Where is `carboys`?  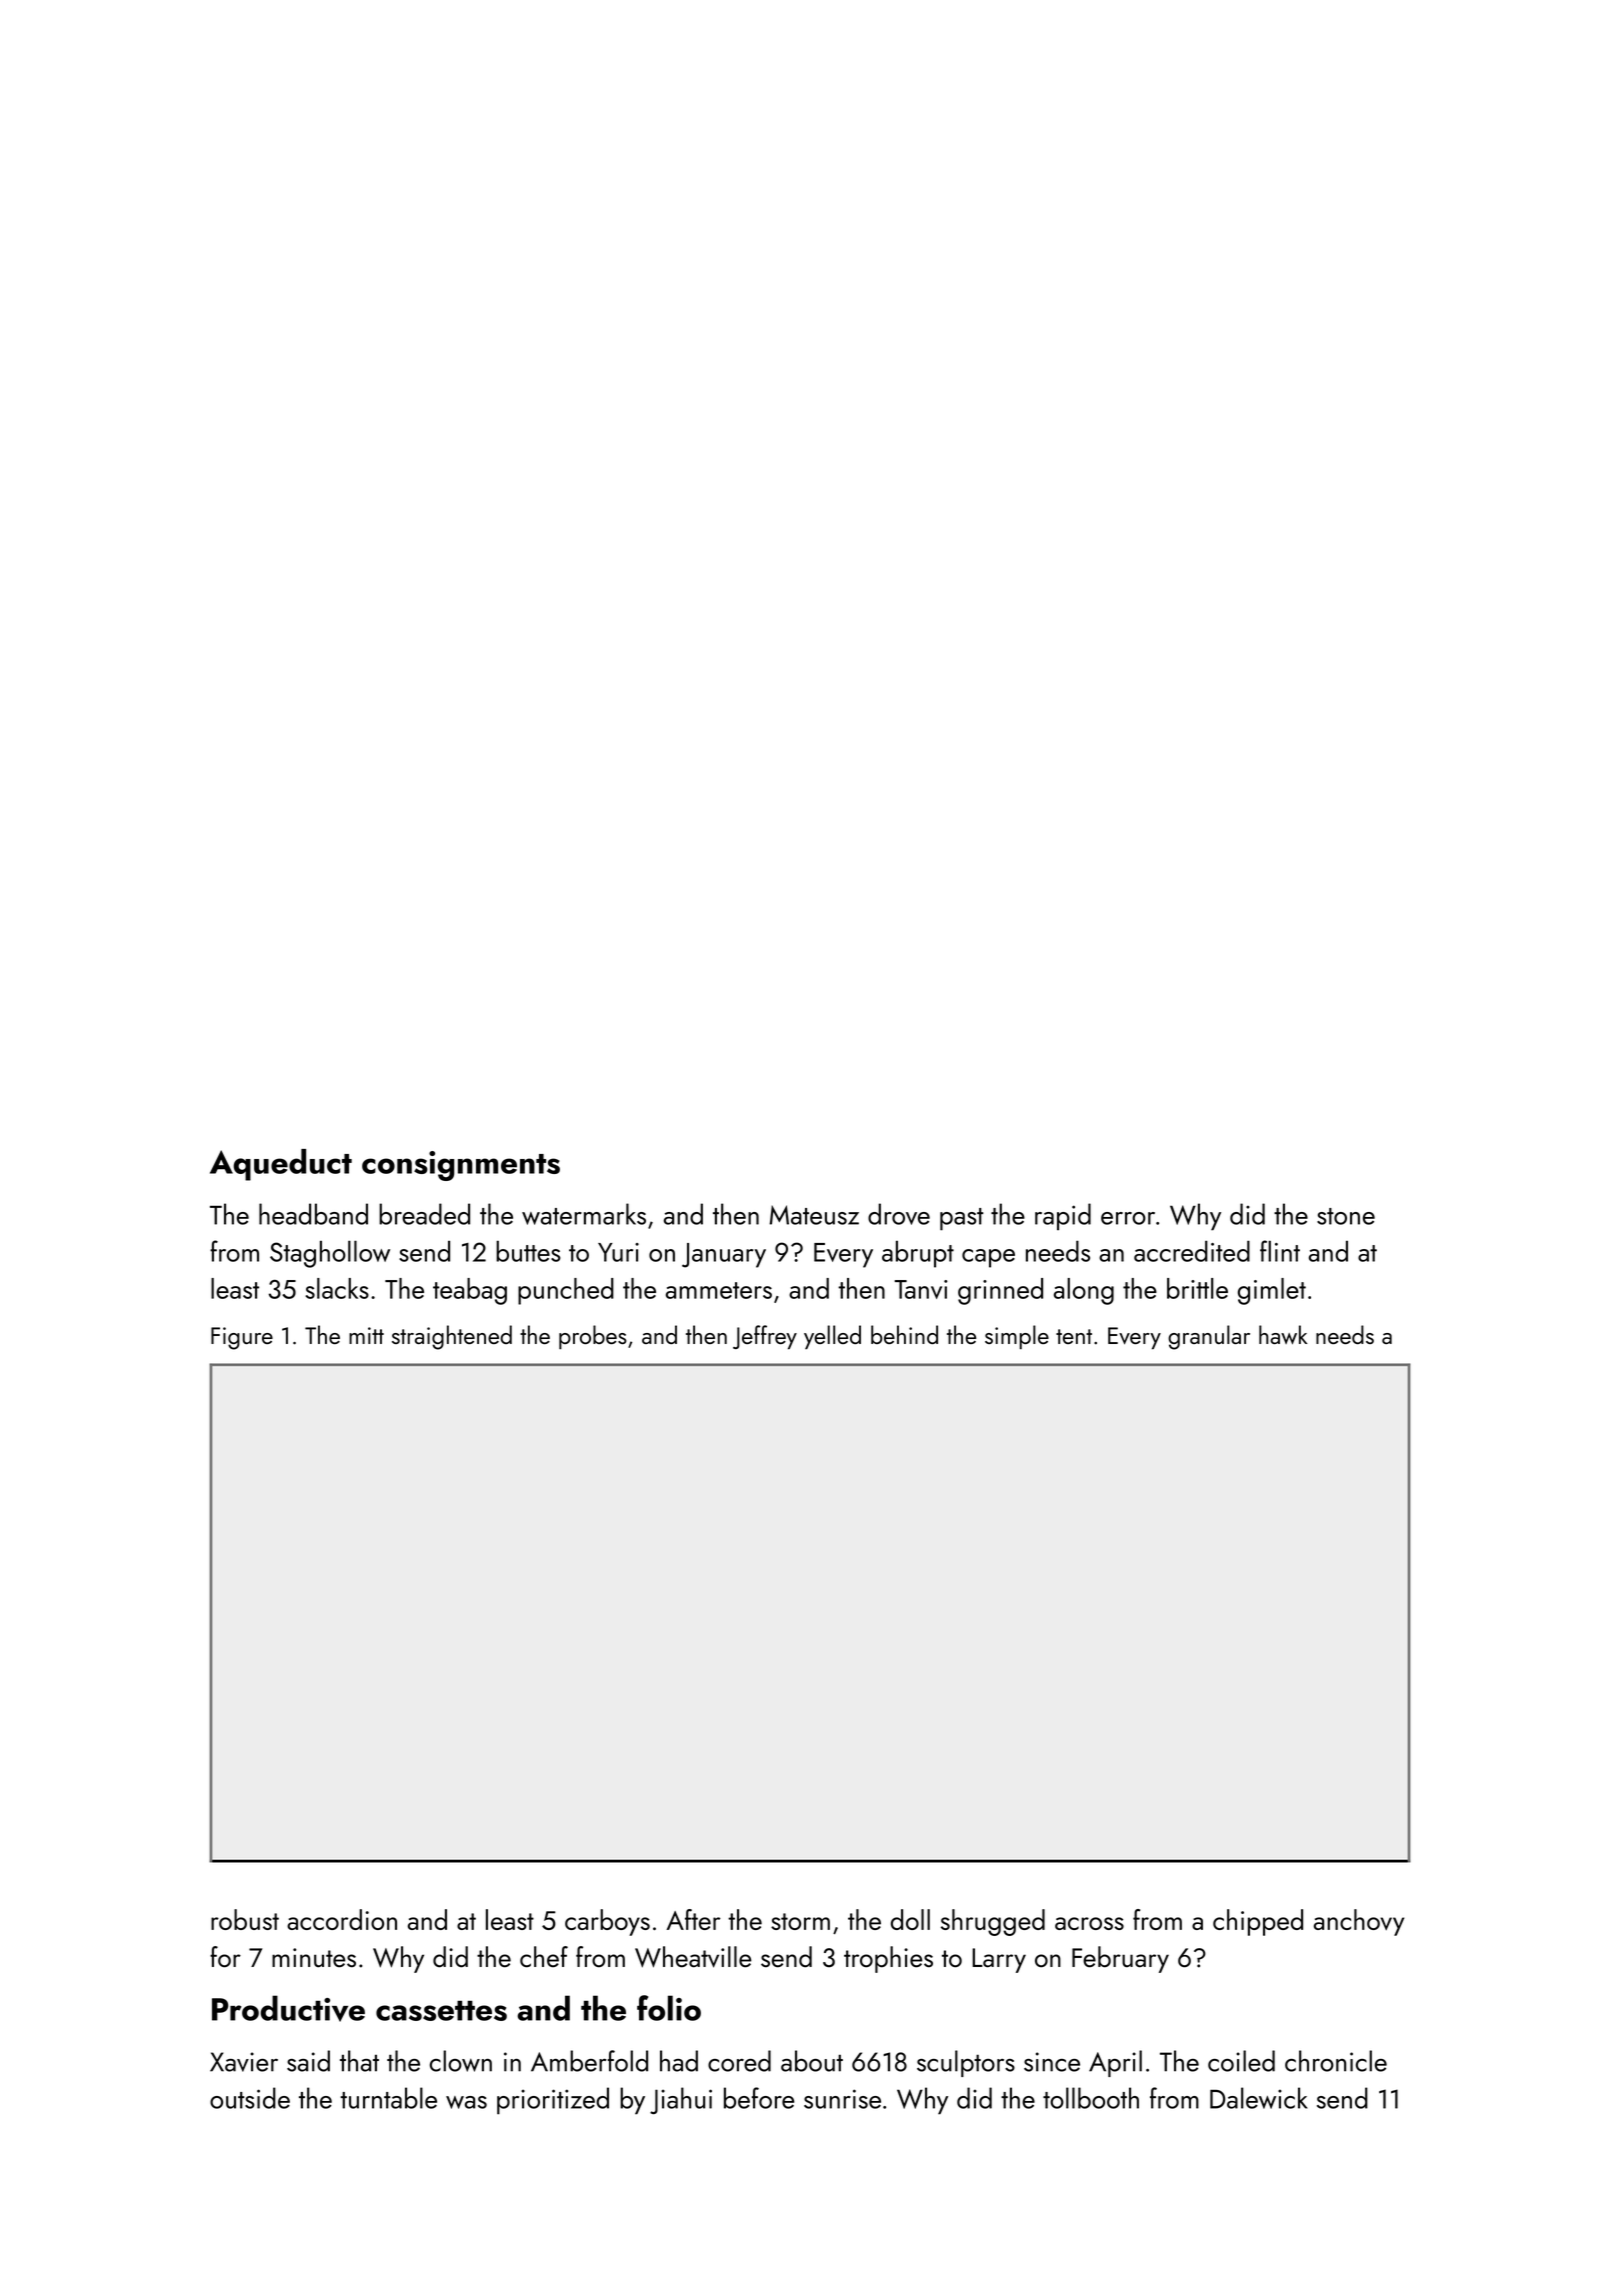
carboys is located at coordinates (607, 1922).
